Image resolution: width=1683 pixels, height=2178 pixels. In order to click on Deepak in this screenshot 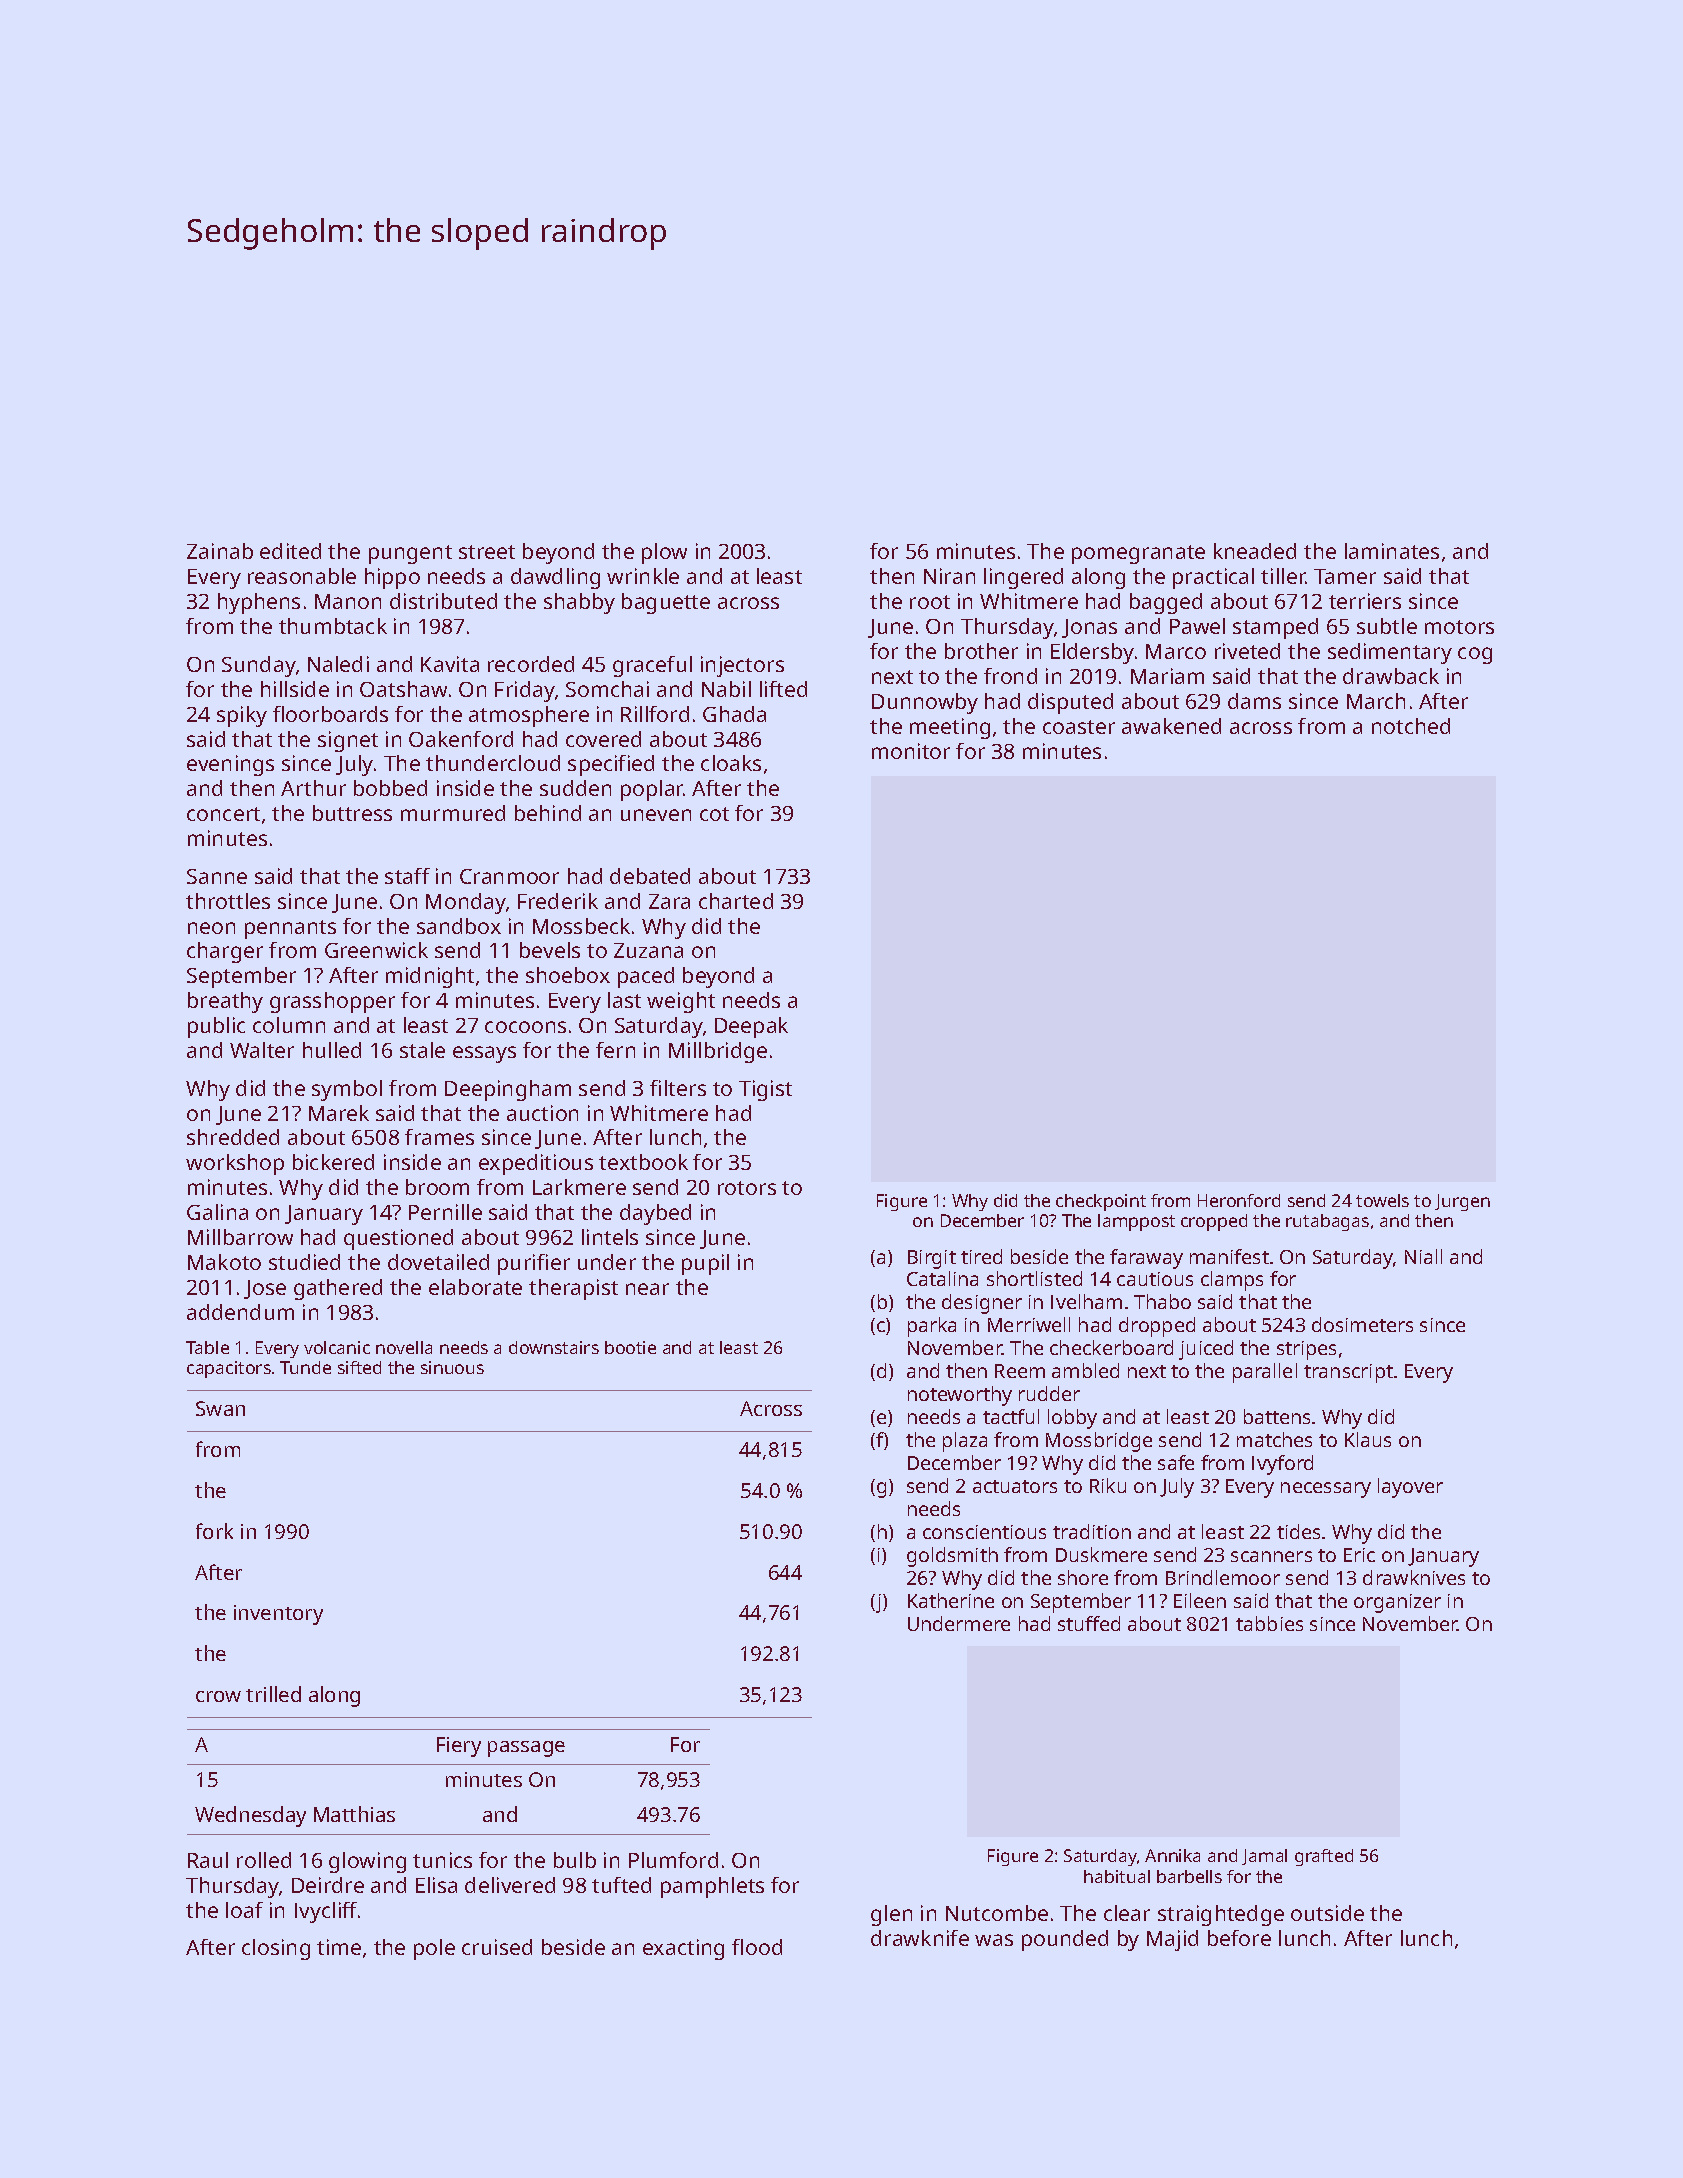, I will do `click(751, 1027)`.
